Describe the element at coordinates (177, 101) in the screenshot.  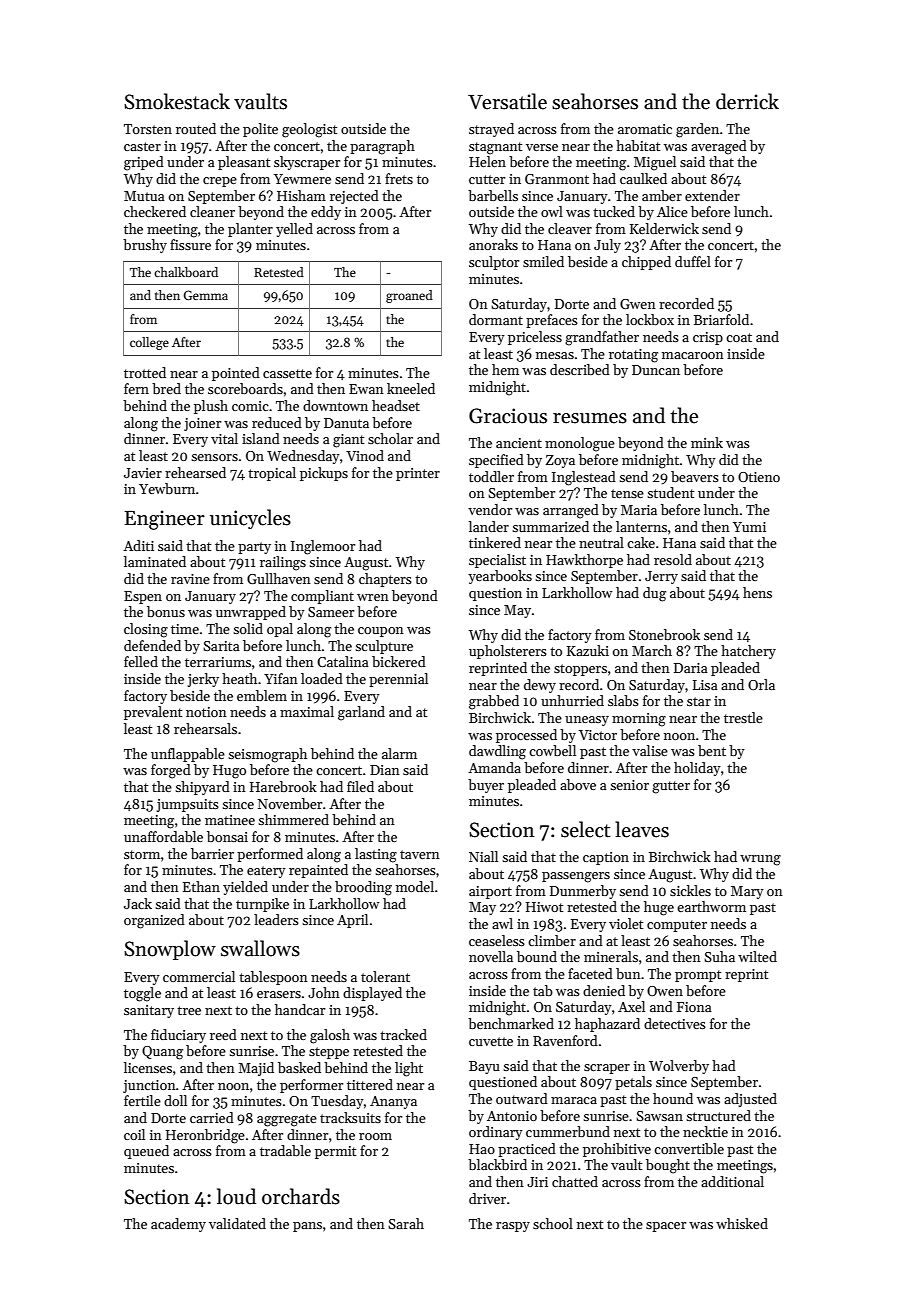
I see `Smokestack` at that location.
